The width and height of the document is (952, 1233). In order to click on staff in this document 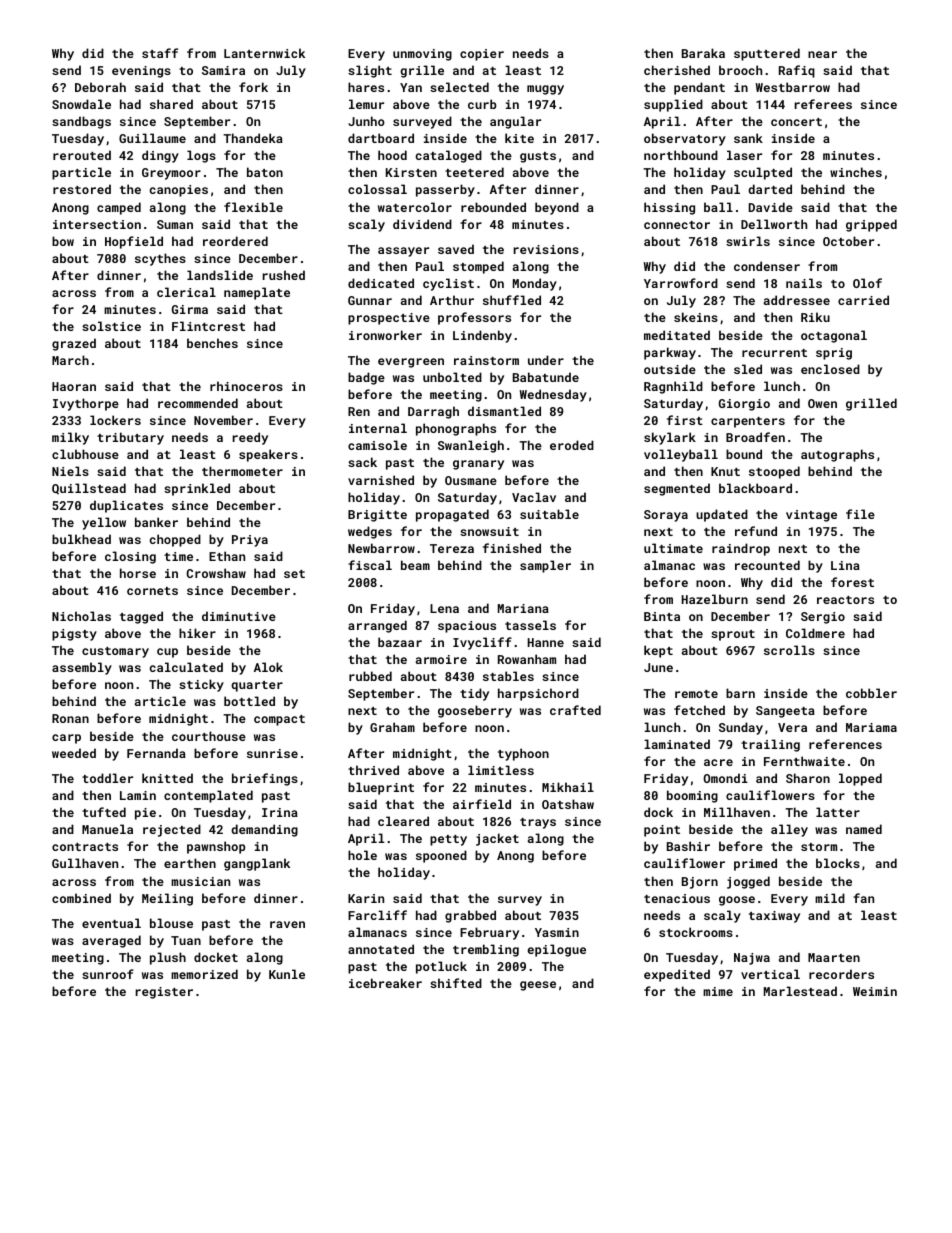, I will do `click(160, 53)`.
